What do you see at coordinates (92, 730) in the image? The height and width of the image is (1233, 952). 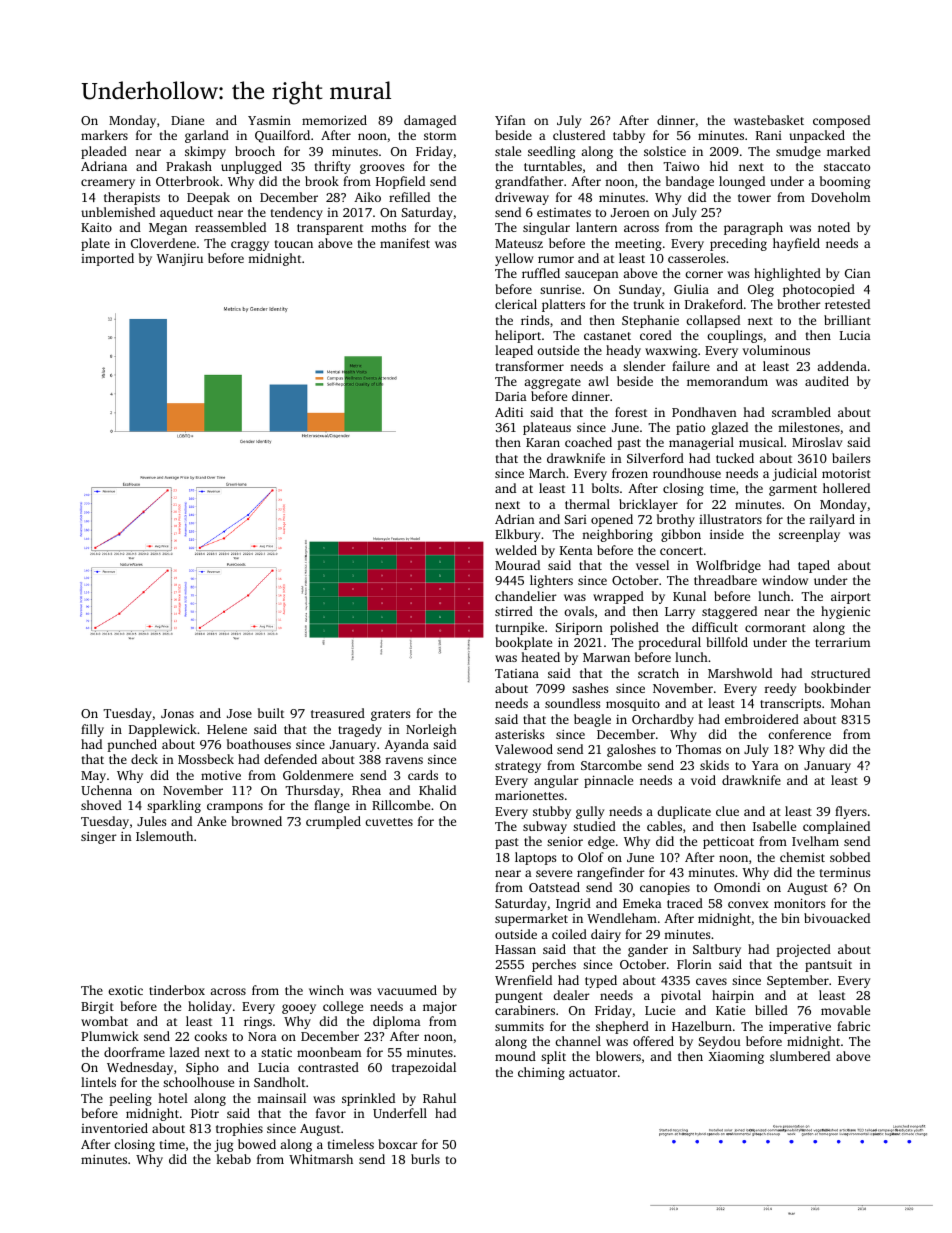 I see `filly` at bounding box center [92, 730].
